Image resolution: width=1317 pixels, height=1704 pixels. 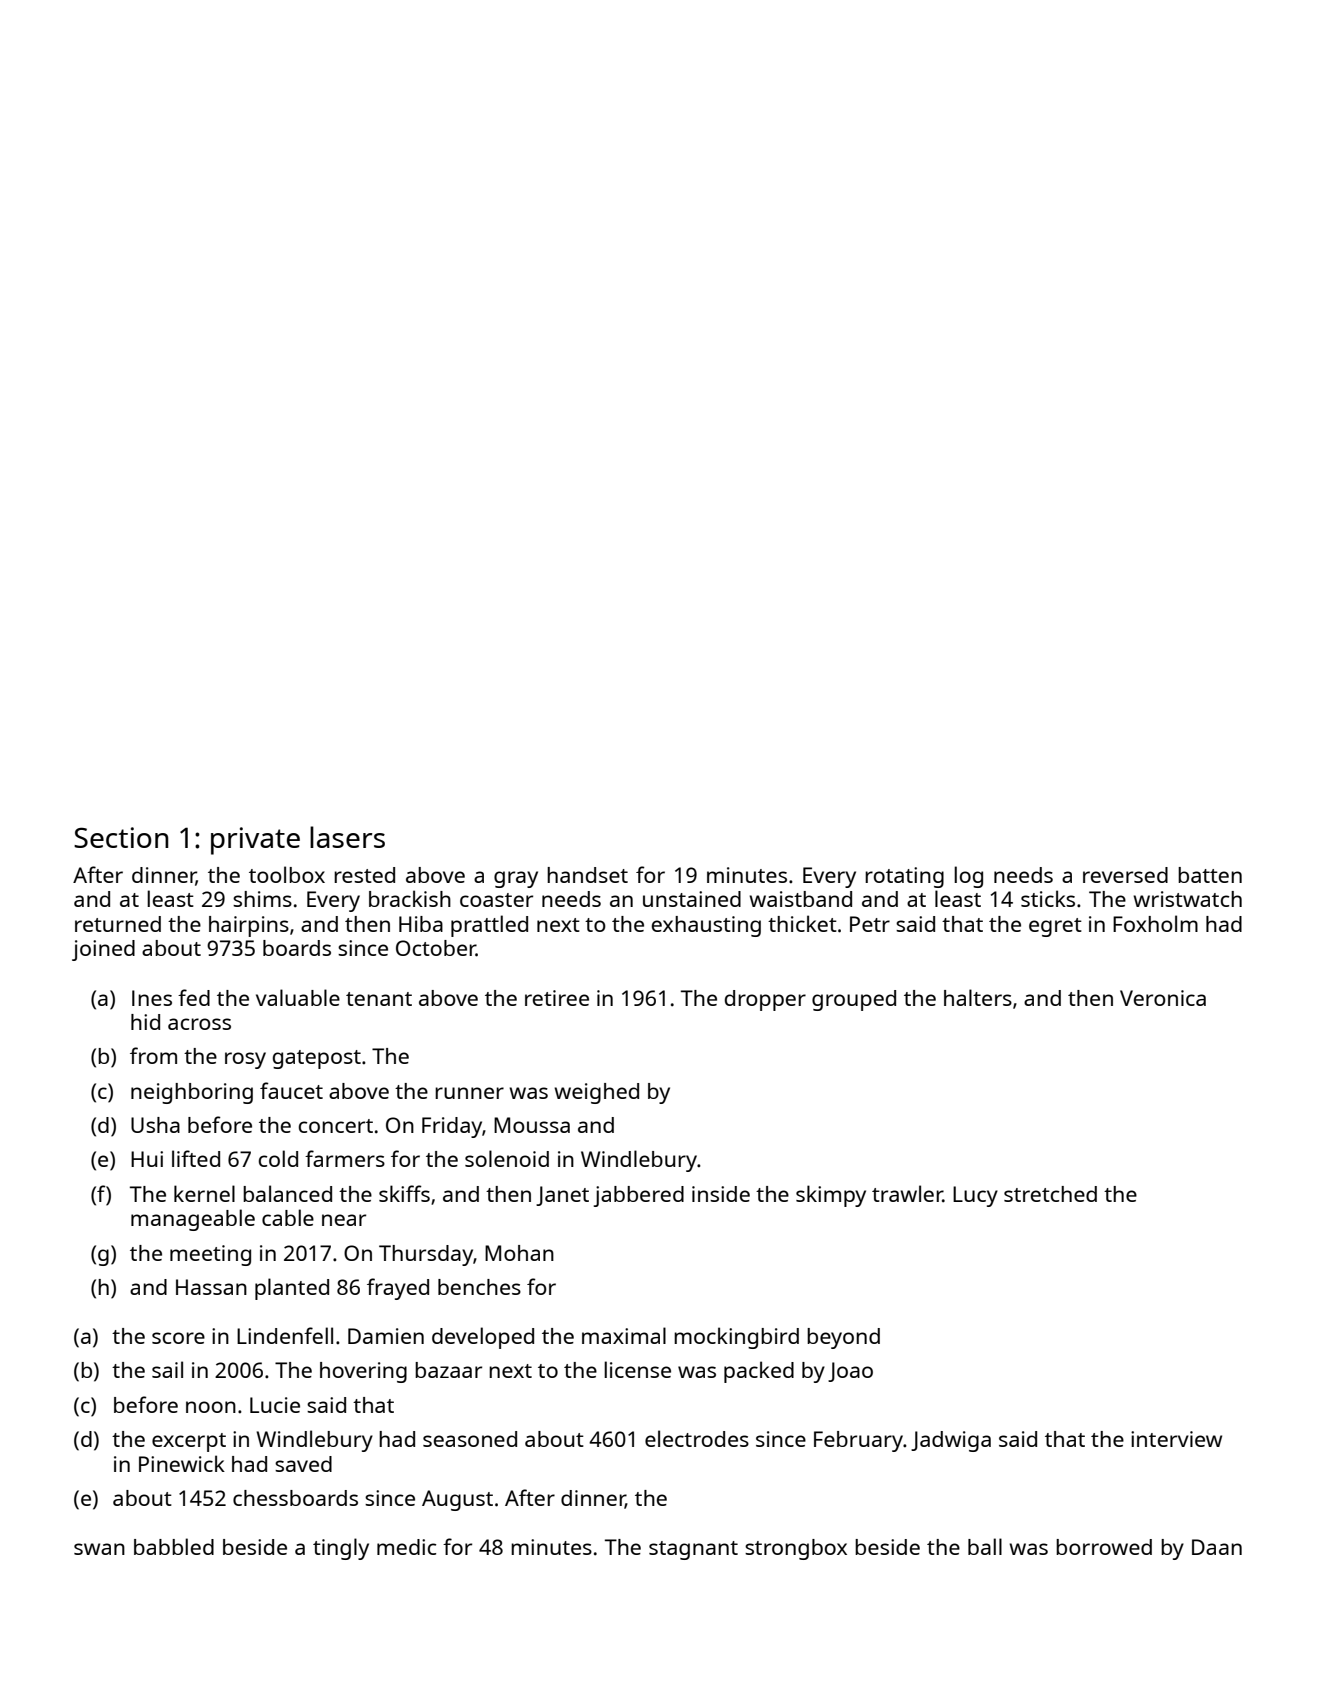 I want to click on lasers, so click(x=347, y=837).
